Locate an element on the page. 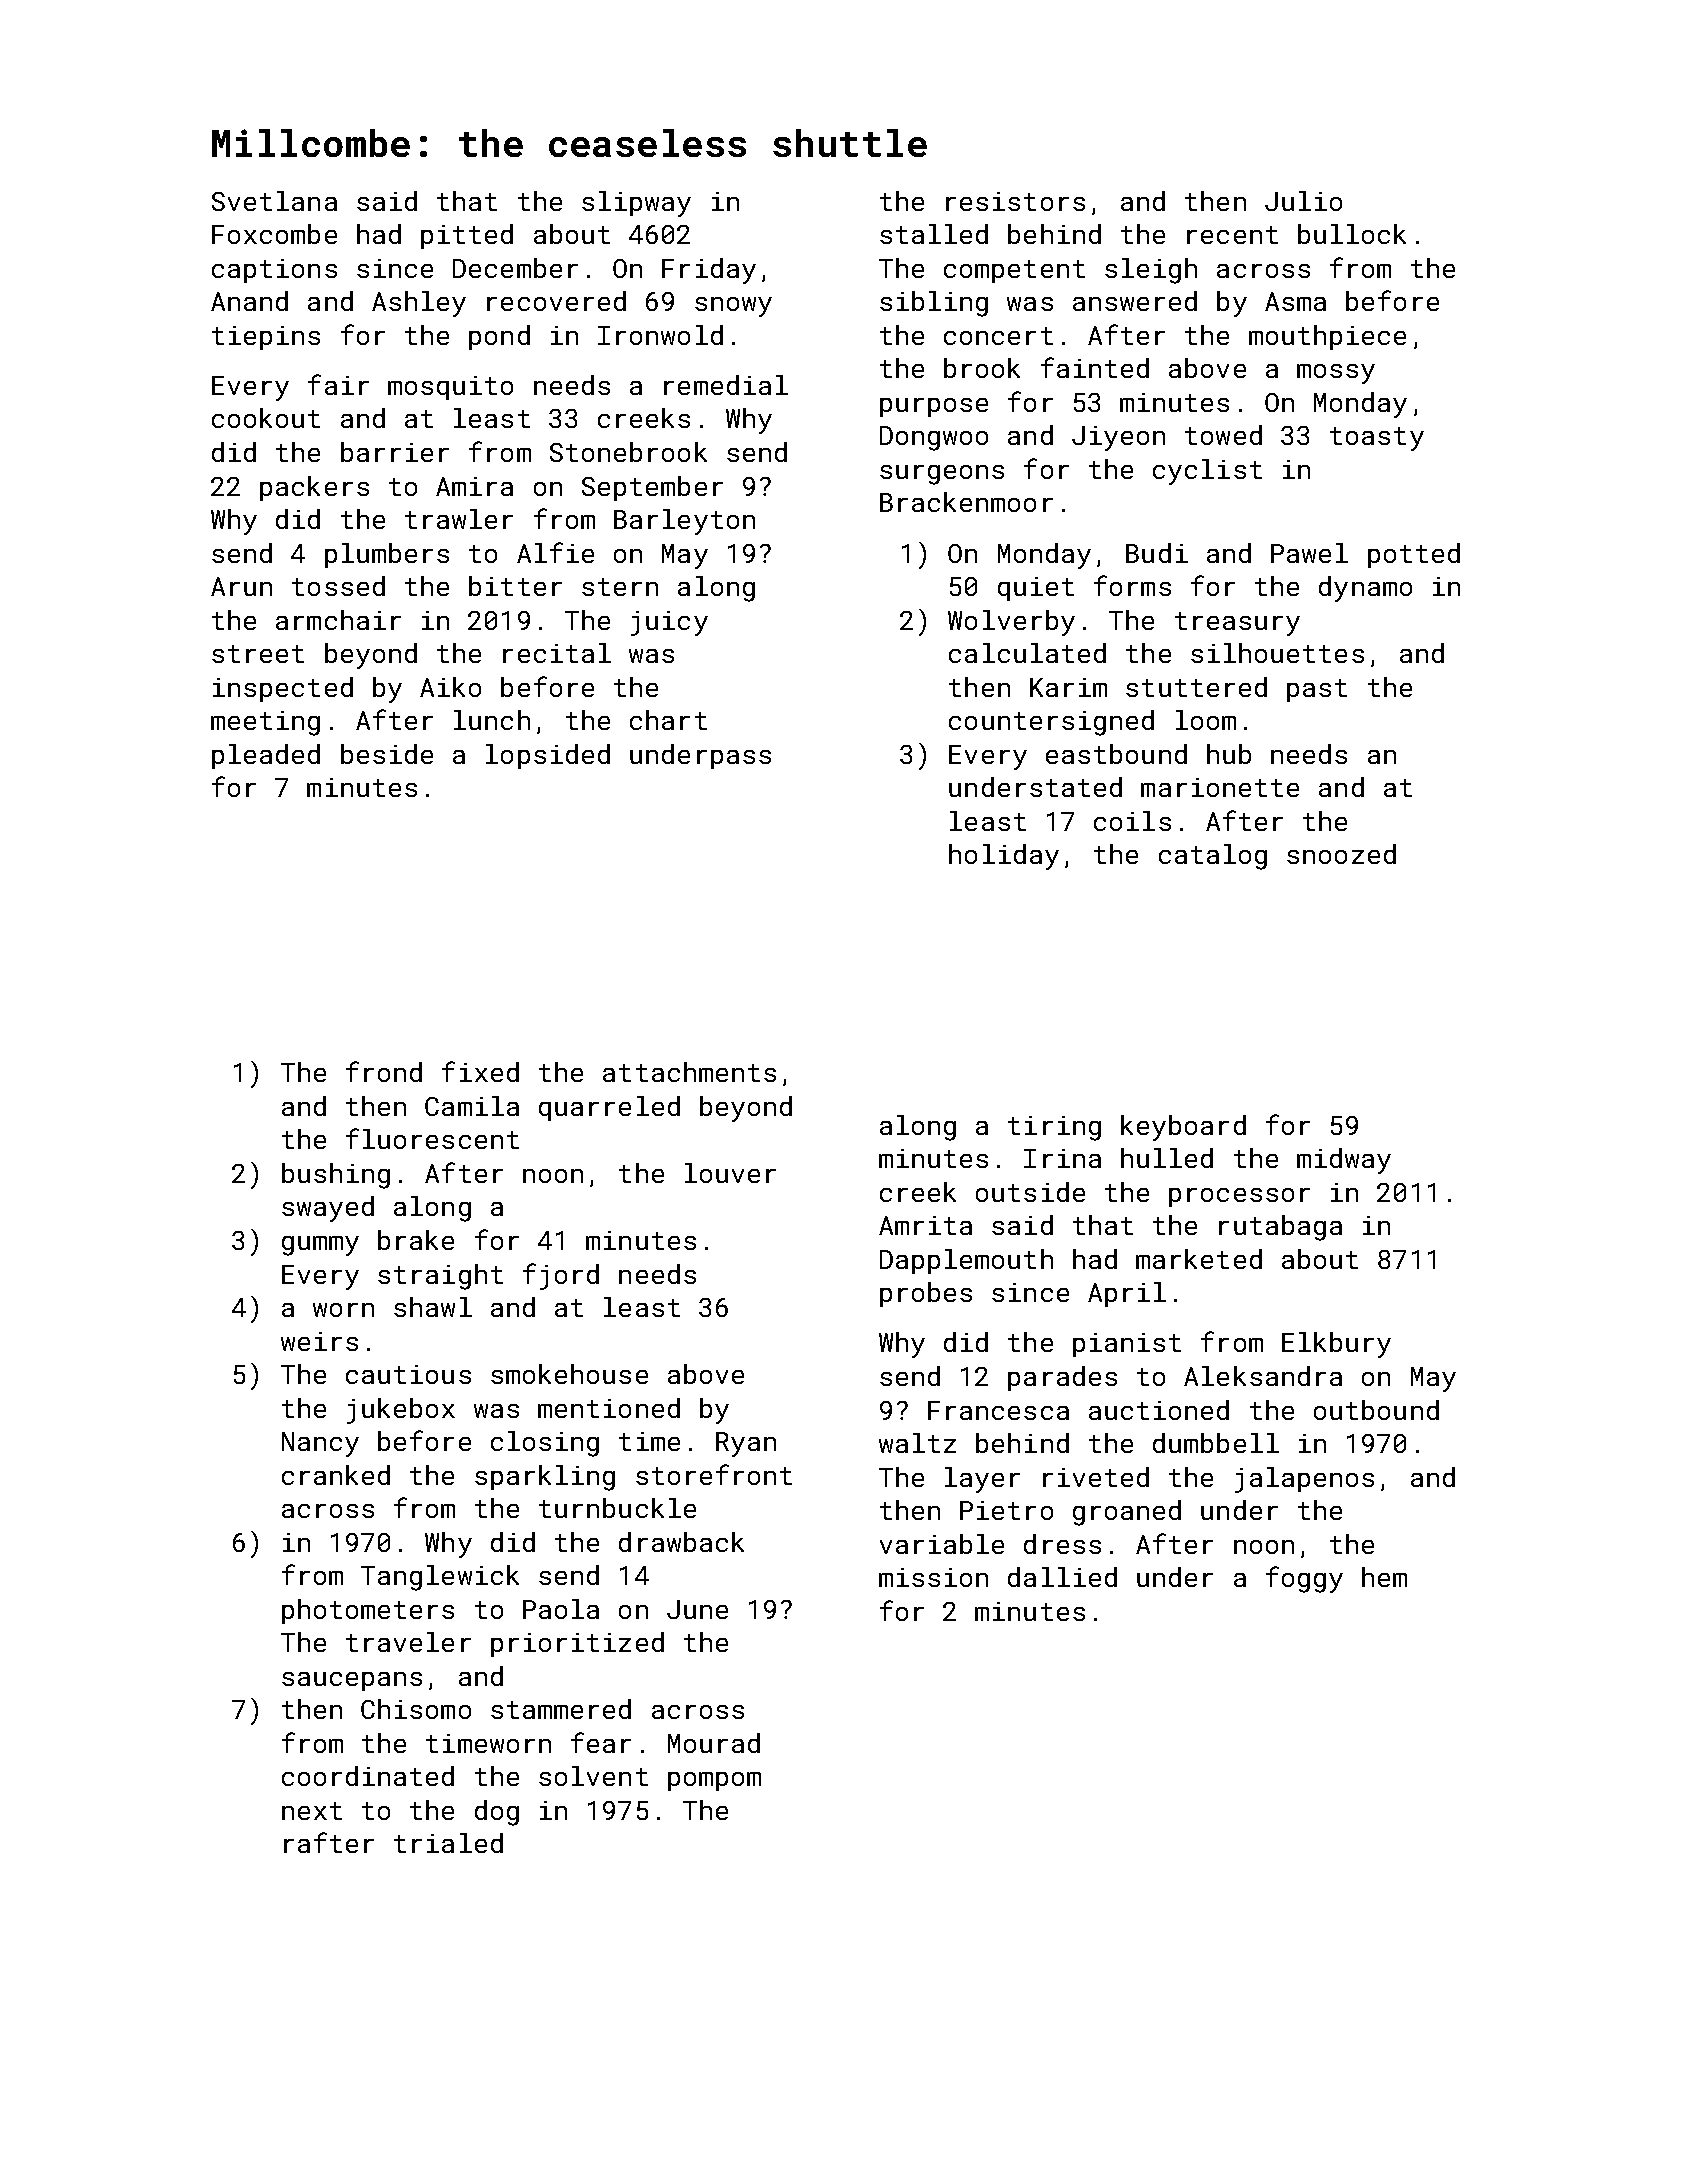 Image resolution: width=1683 pixels, height=2178 pixels. attachments is located at coordinates (689, 1072).
